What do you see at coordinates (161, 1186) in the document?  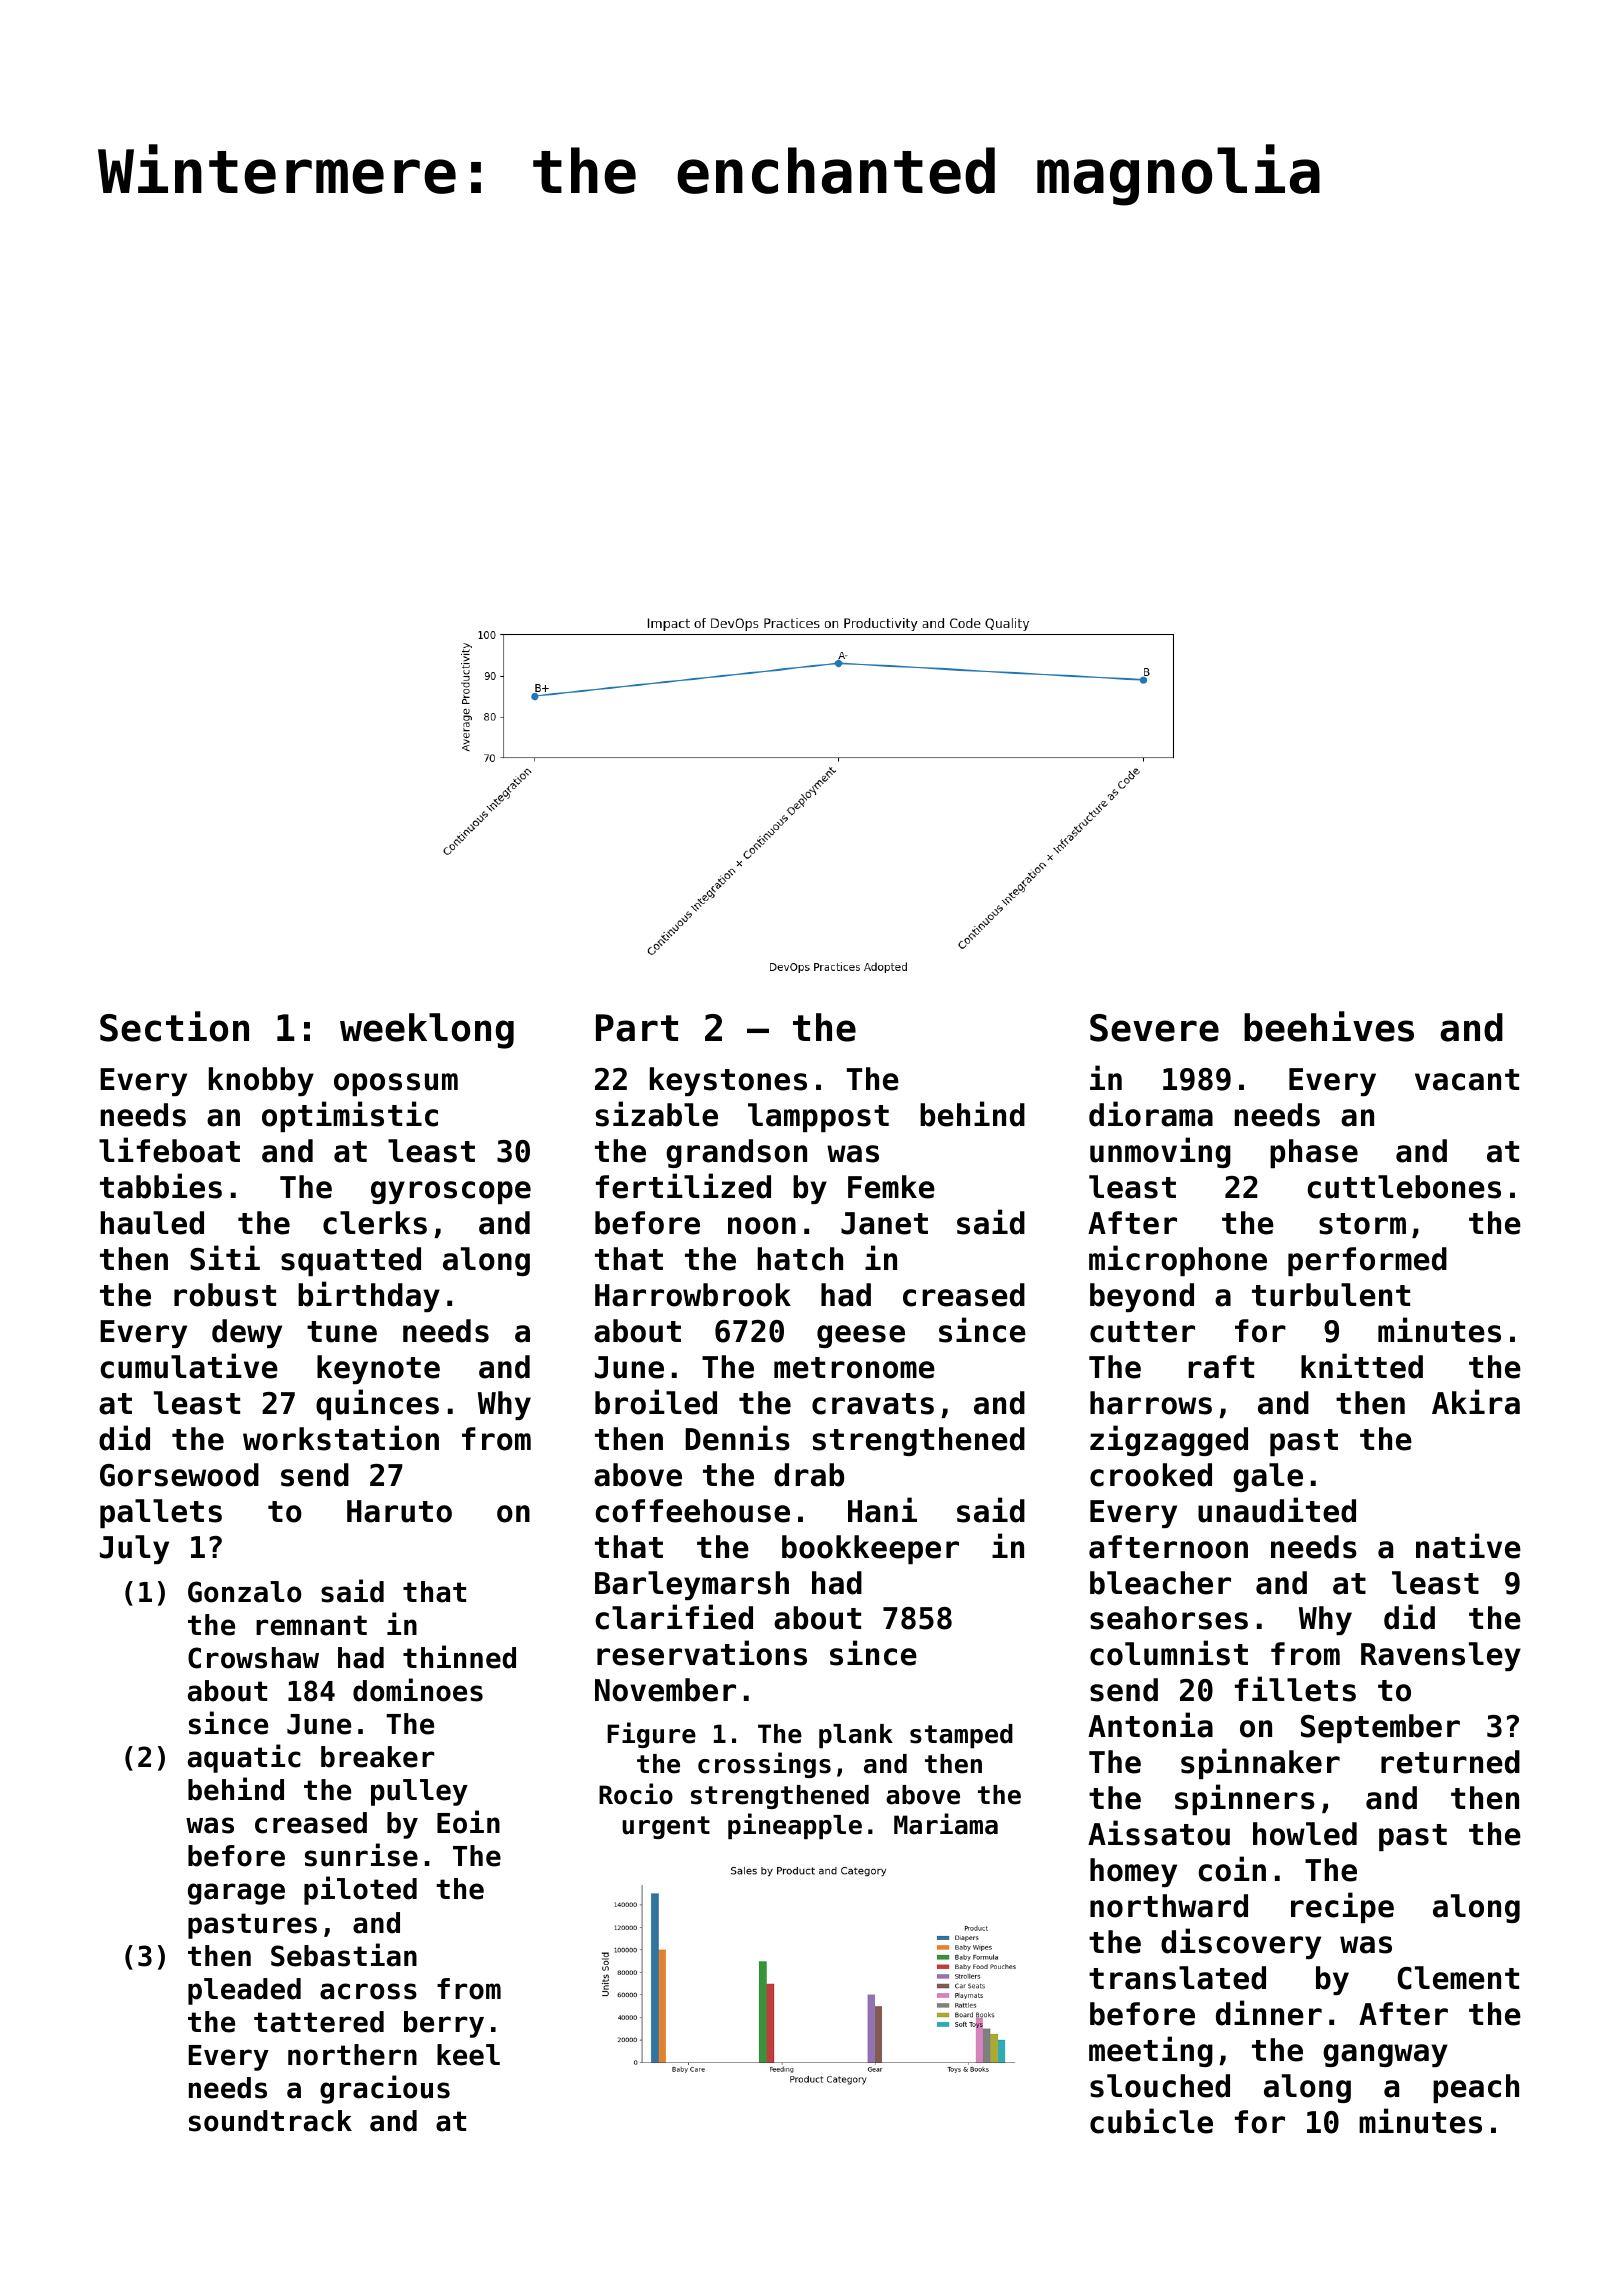 I see `tabbies` at bounding box center [161, 1186].
